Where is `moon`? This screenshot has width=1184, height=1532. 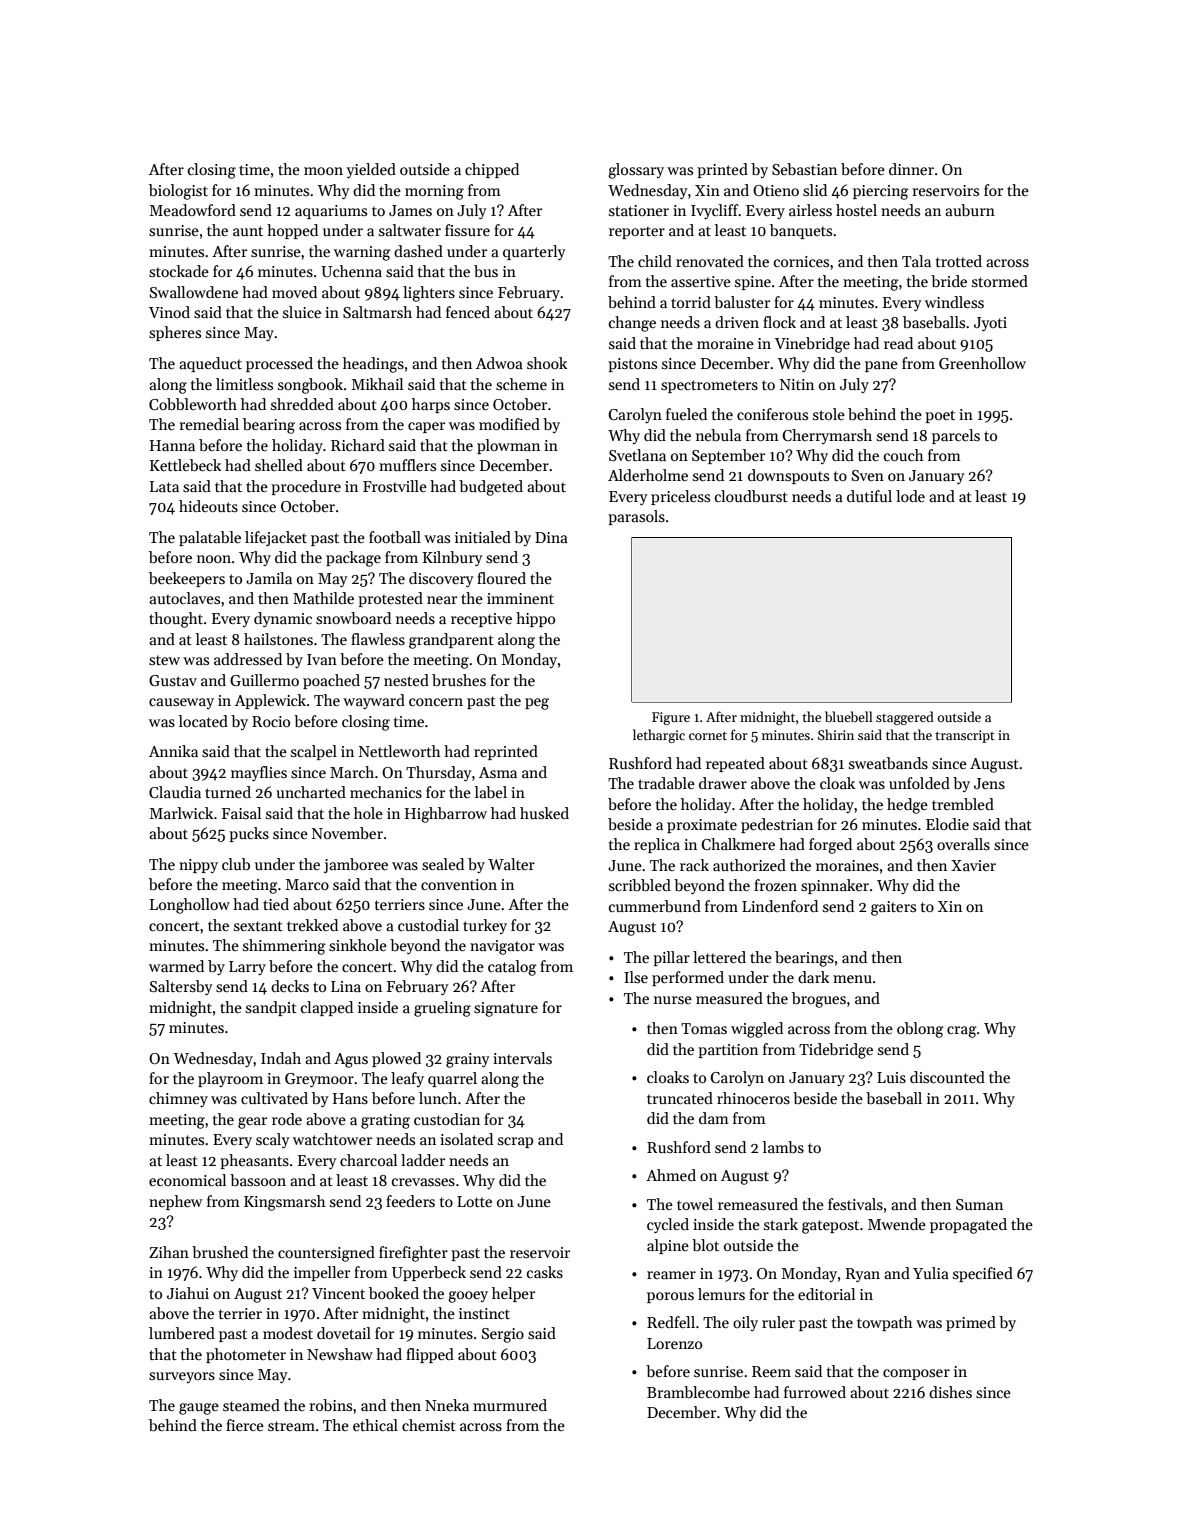
moon is located at coordinates (323, 171).
